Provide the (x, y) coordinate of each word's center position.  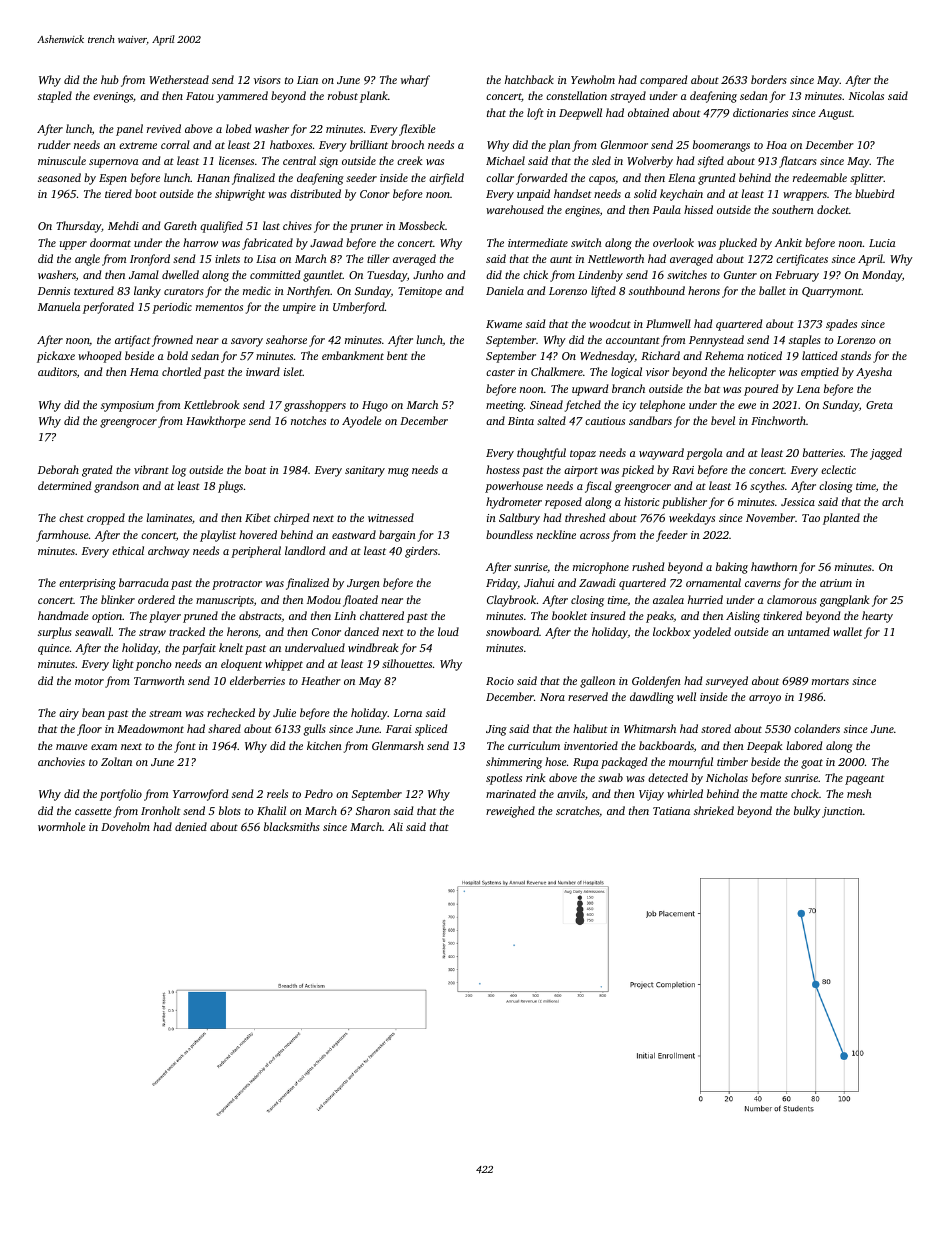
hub (110, 79)
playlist (218, 536)
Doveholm (125, 826)
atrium (836, 583)
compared (663, 81)
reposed (563, 503)
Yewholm (593, 79)
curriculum (534, 745)
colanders (817, 728)
